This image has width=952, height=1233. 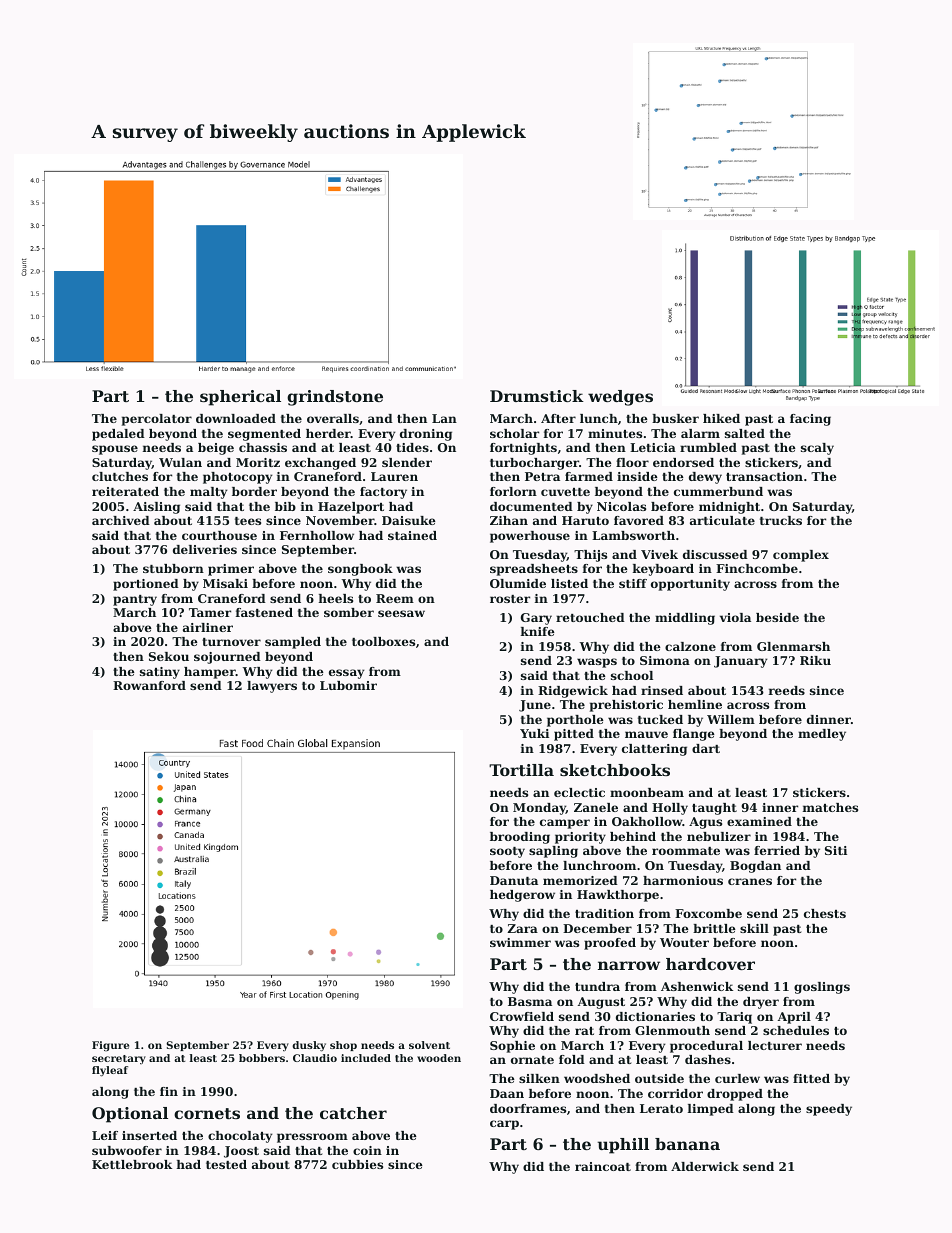 What do you see at coordinates (521, 770) in the image?
I see `Tortilla` at bounding box center [521, 770].
